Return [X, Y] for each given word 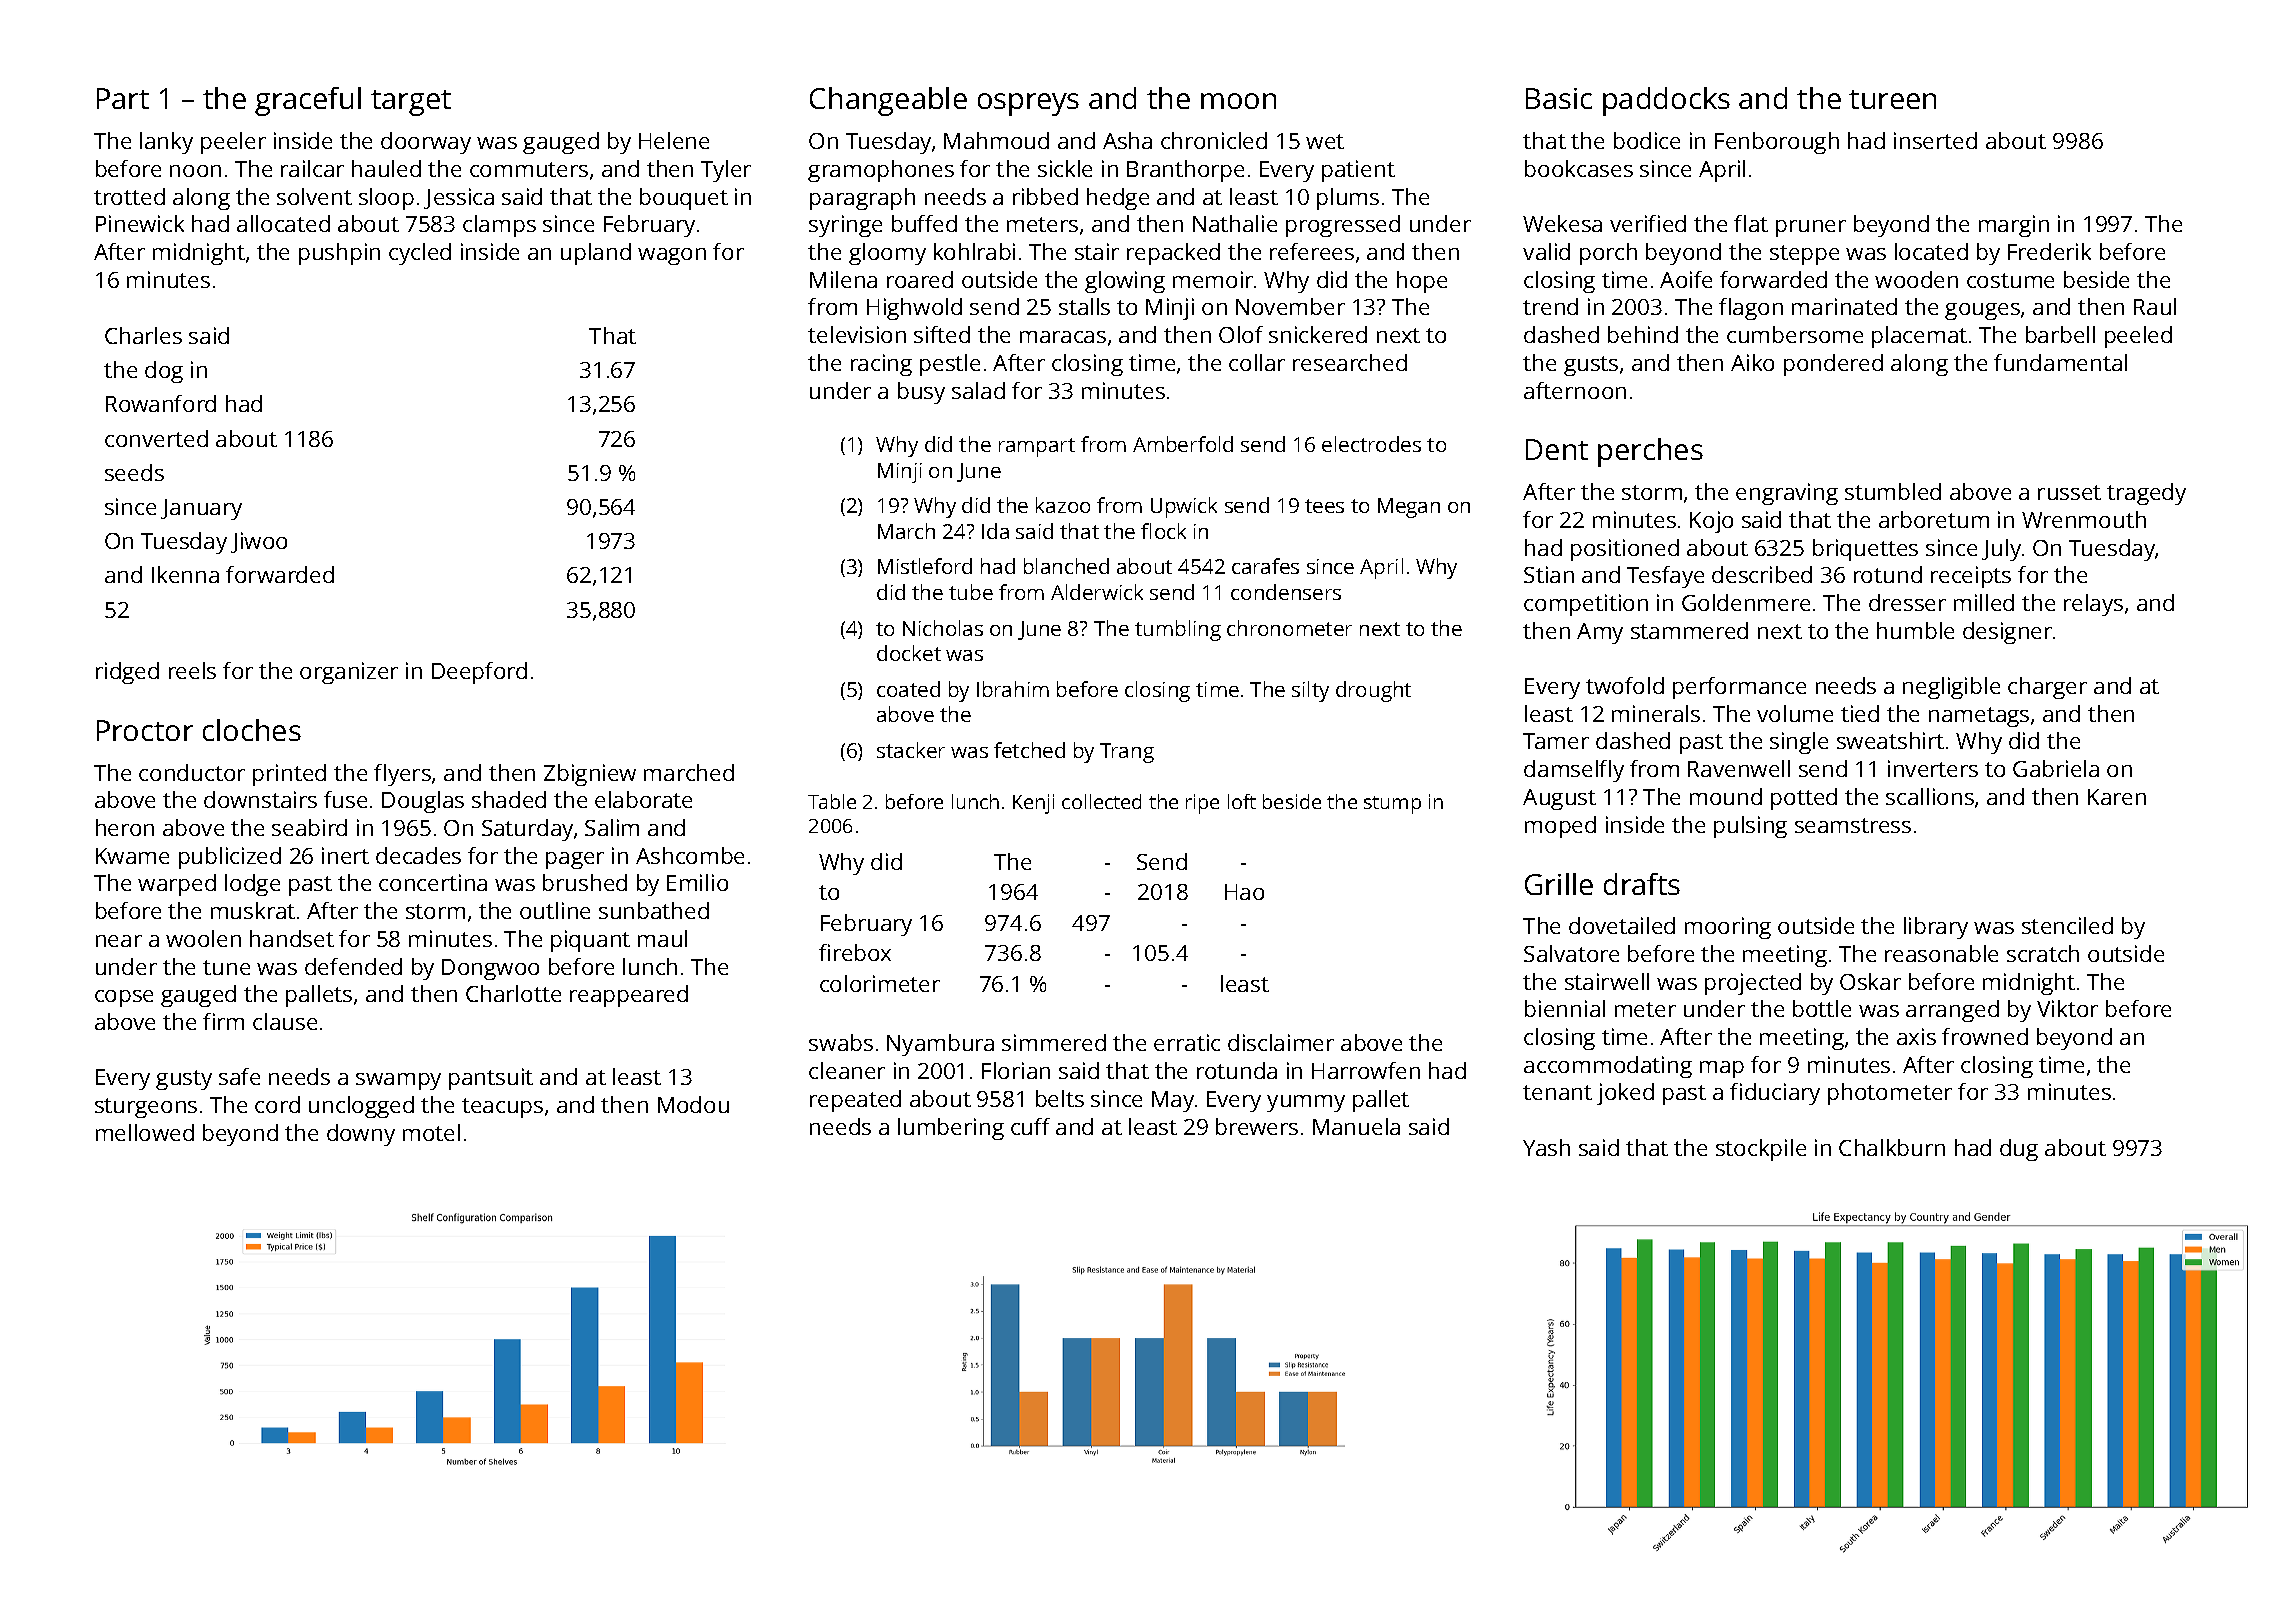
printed [289, 775]
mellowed [145, 1132]
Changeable [888, 101]
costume [2010, 280]
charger [2047, 688]
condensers [1286, 592]
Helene [674, 140]
